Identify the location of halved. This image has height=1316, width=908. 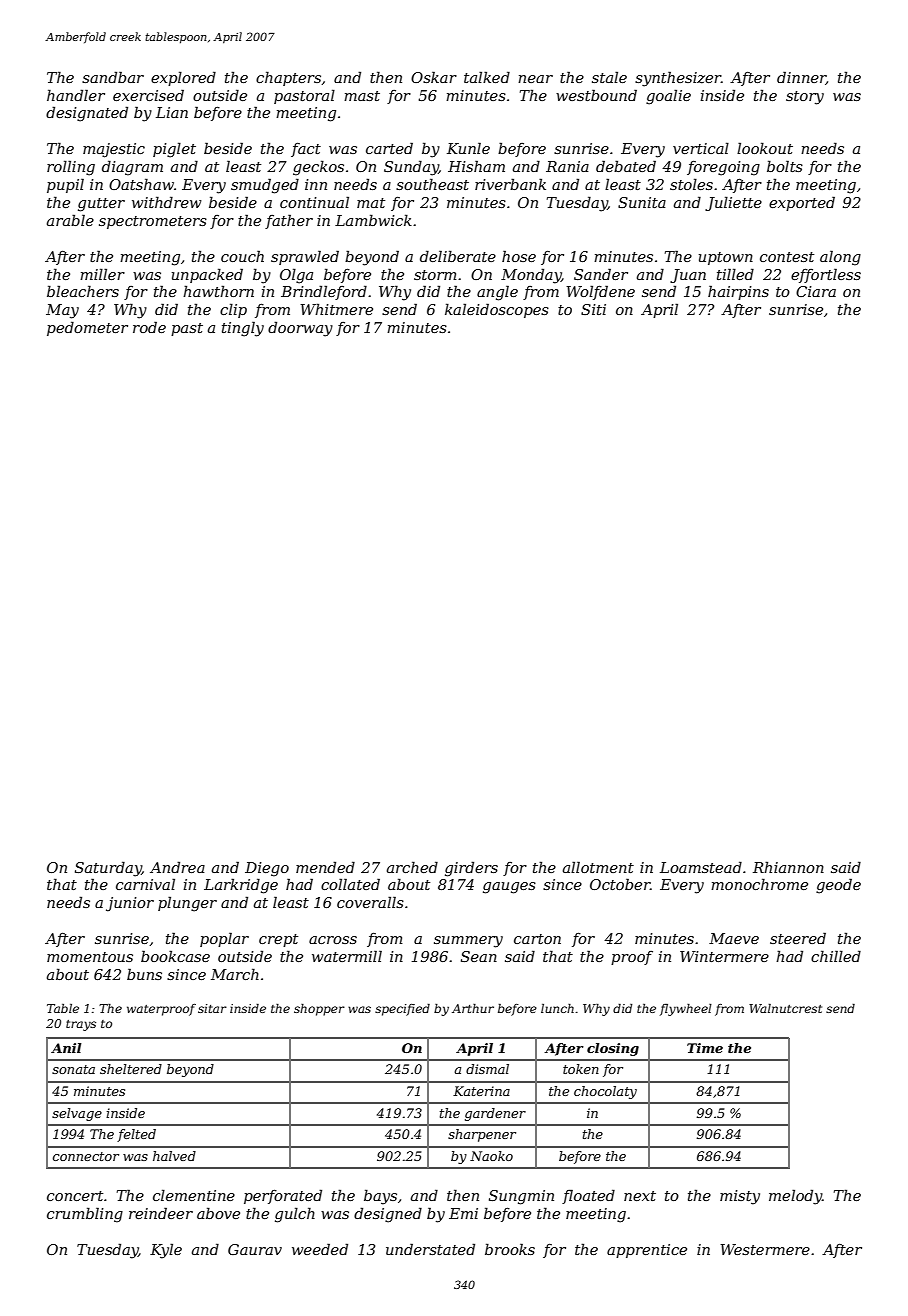
(174, 1156).
